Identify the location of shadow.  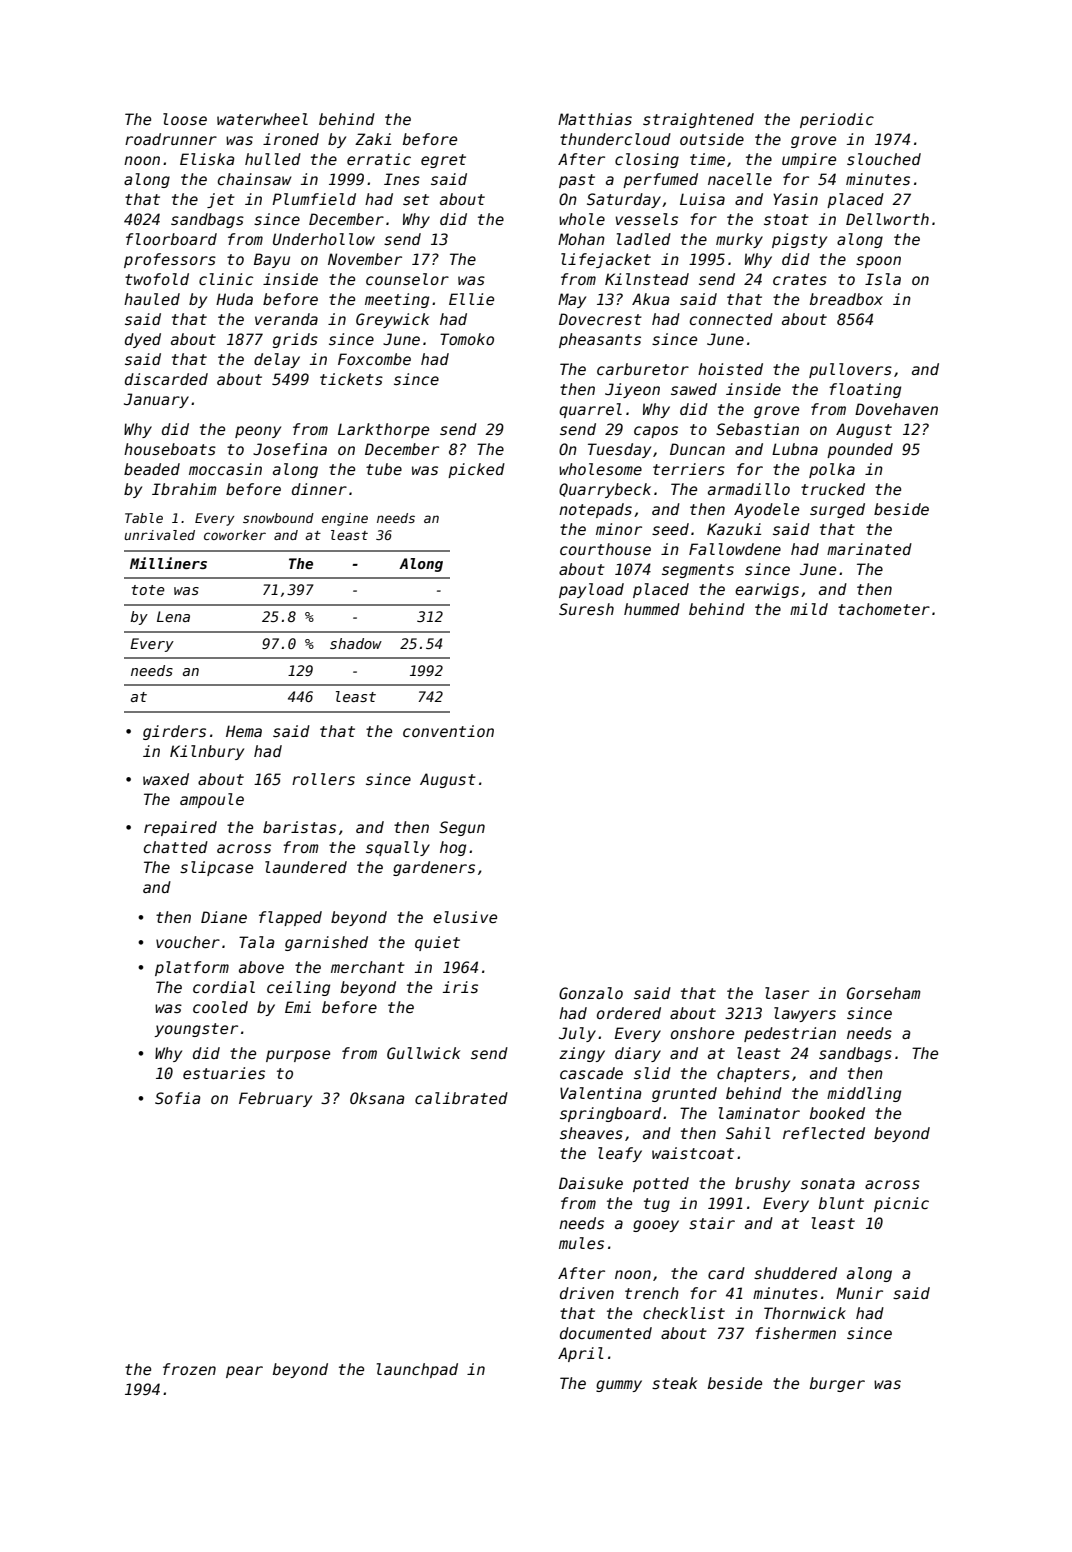
(356, 643).
